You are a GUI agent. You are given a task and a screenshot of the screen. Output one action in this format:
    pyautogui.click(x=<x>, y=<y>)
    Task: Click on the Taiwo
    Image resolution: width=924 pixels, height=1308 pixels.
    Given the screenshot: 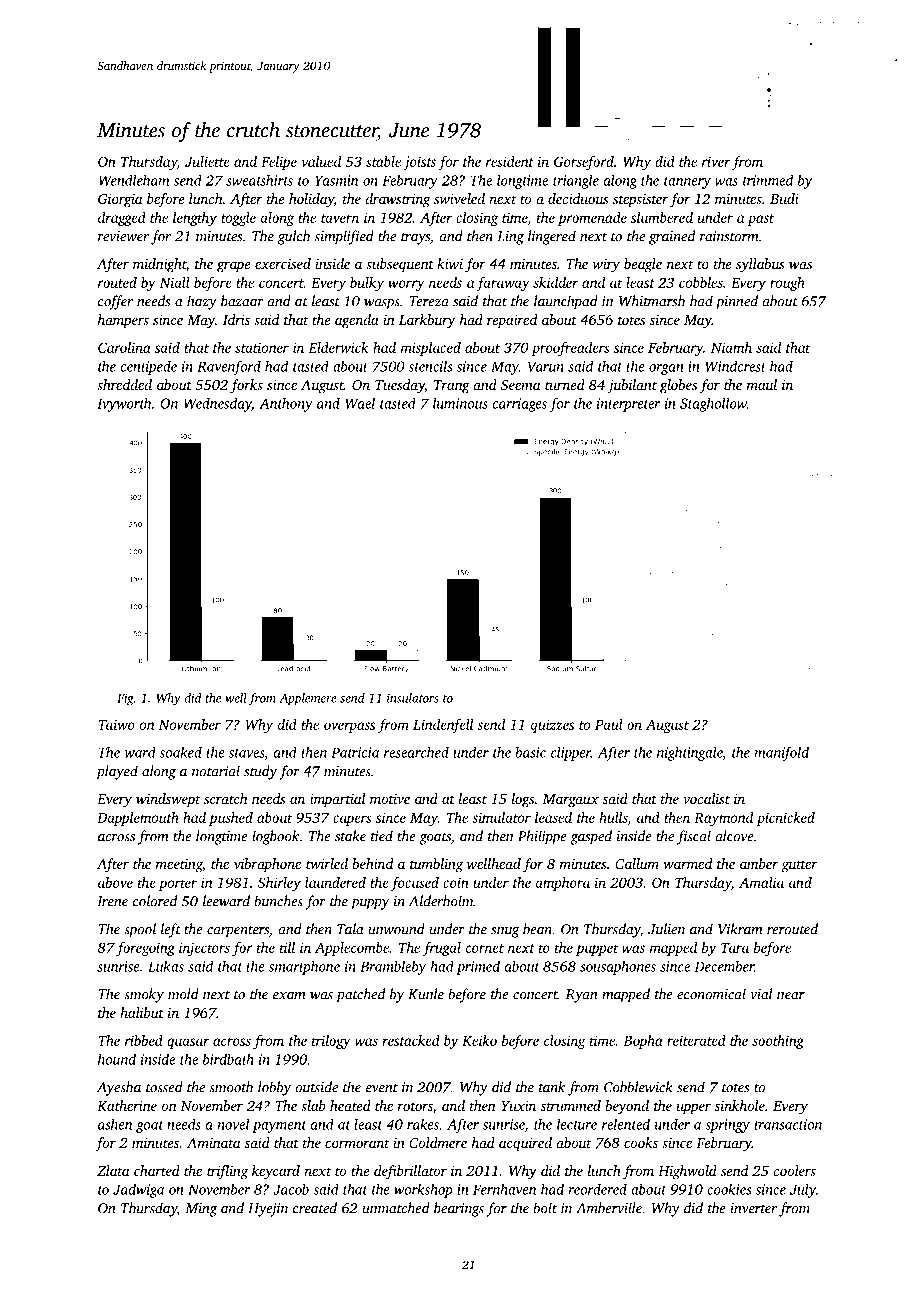 What is the action you would take?
    pyautogui.click(x=116, y=724)
